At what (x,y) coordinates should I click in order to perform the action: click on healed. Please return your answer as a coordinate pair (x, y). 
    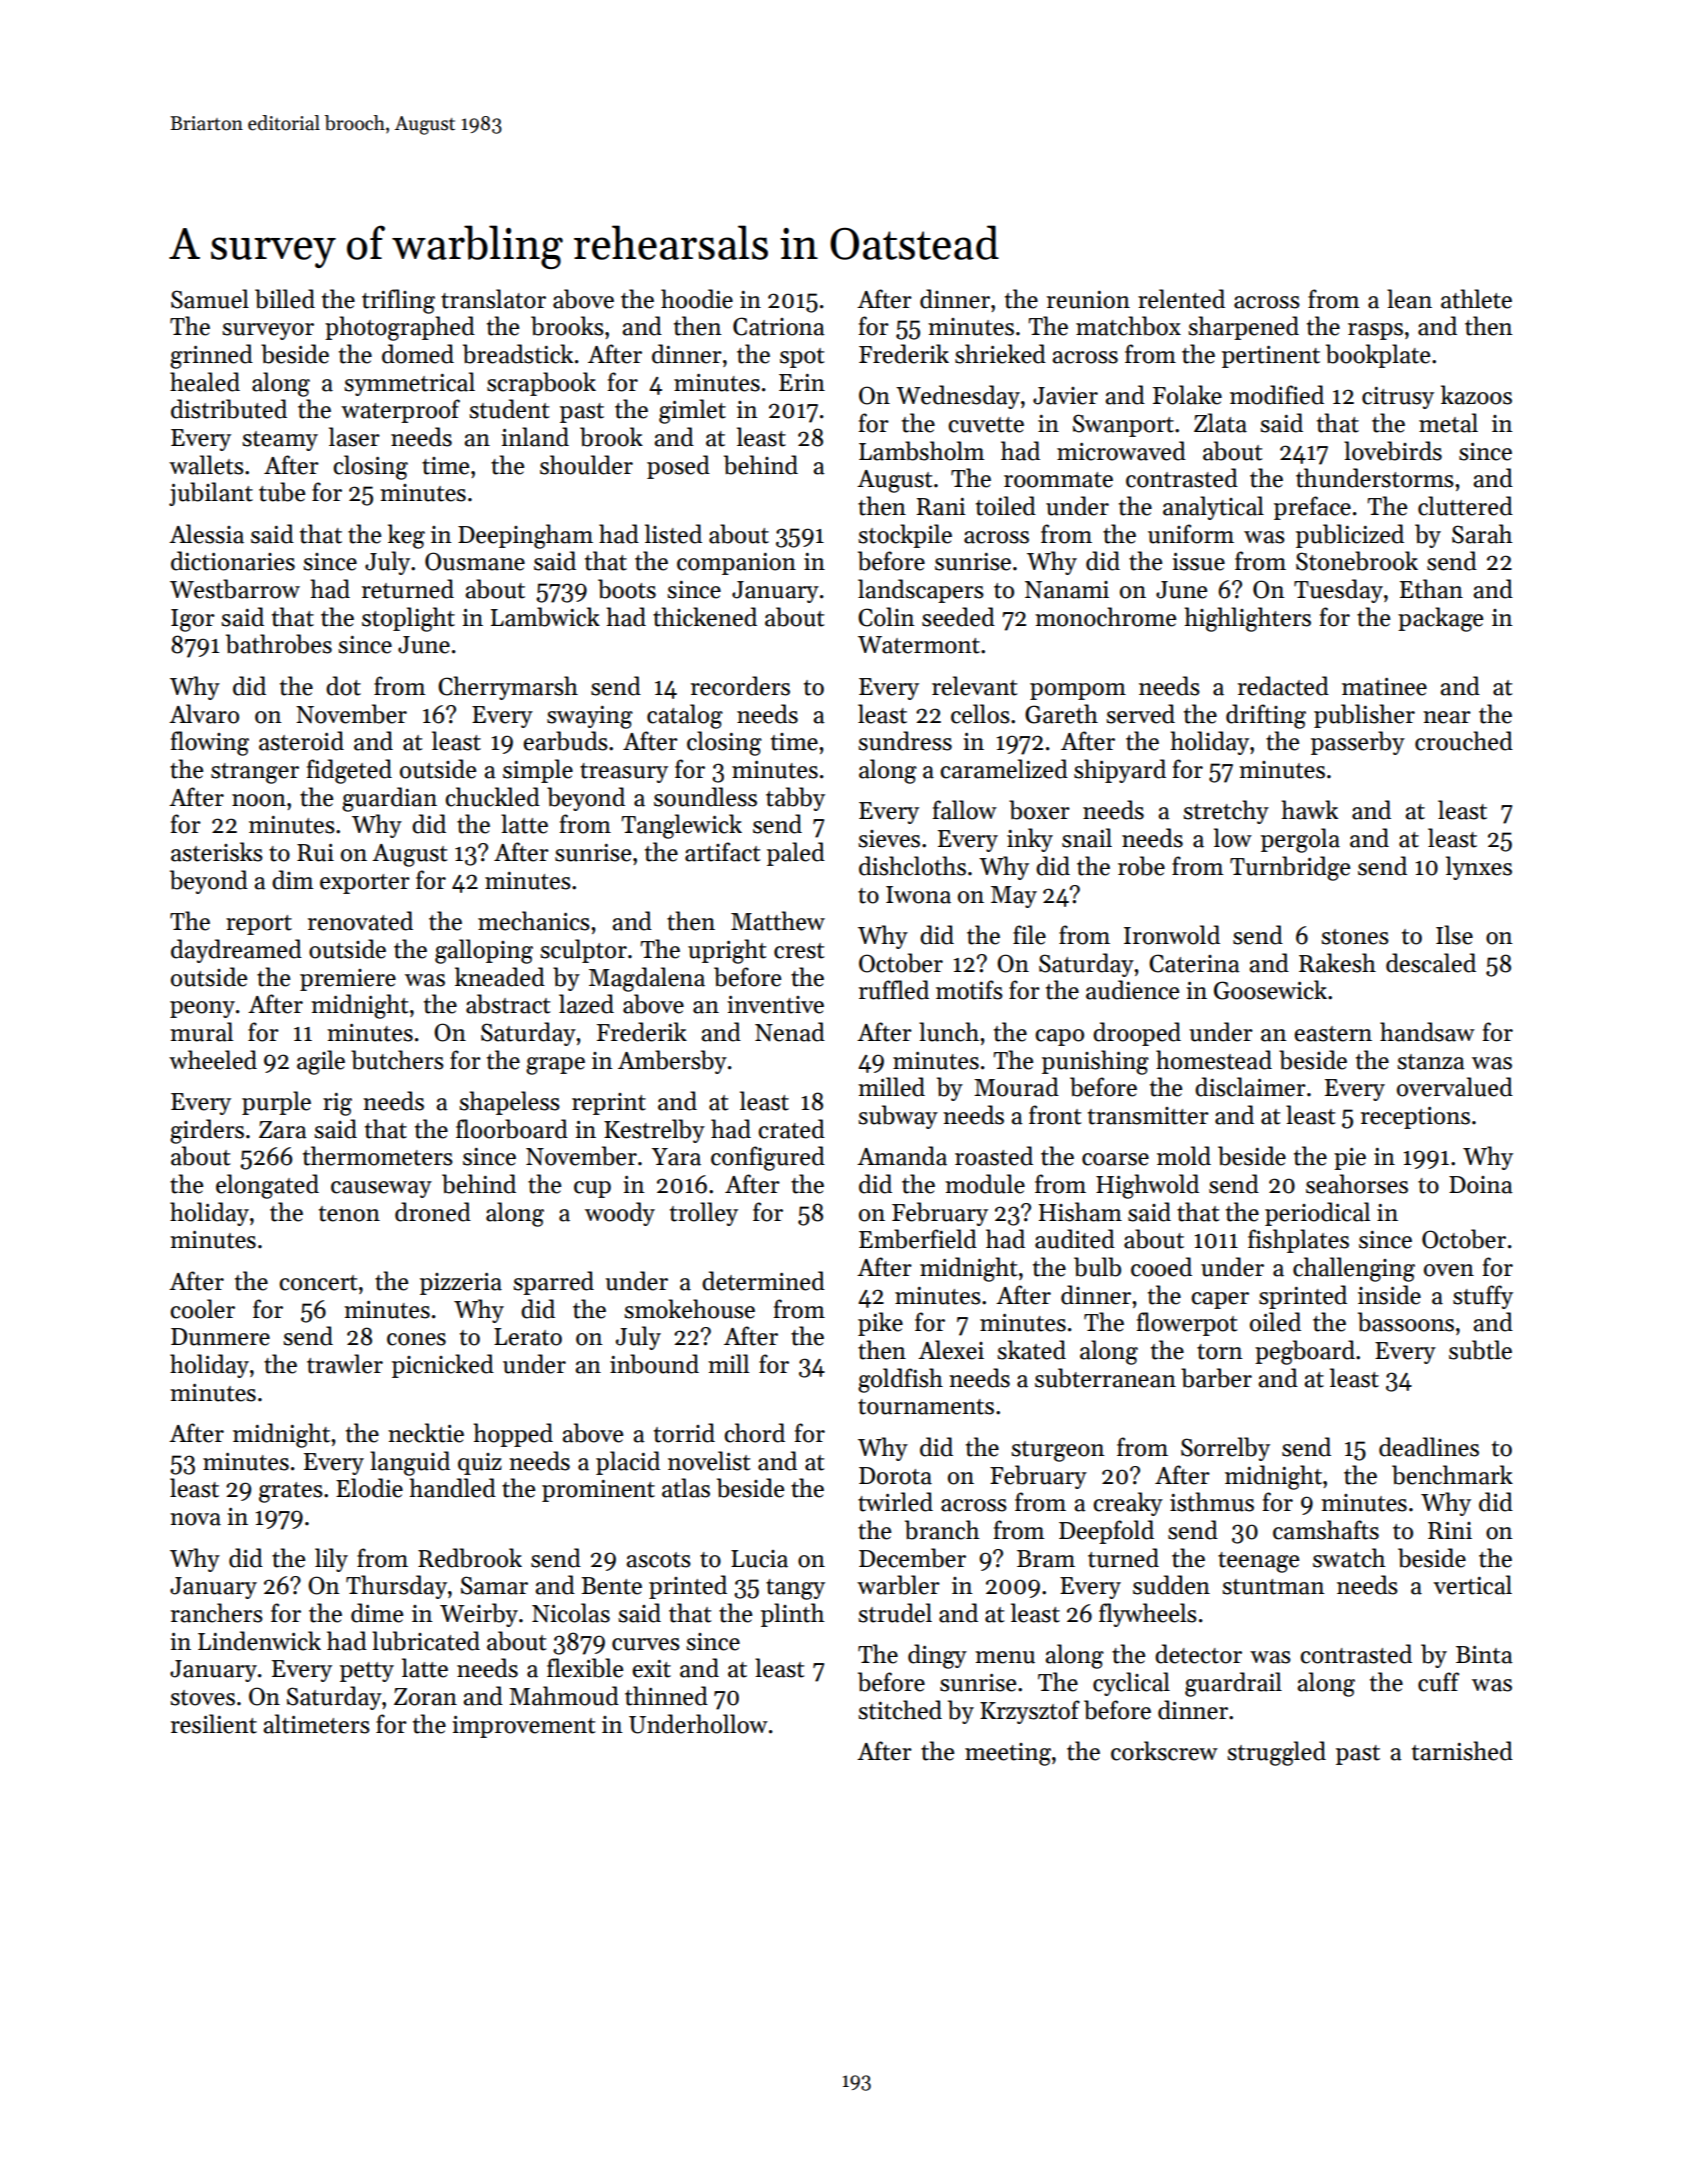
    Looking at the image, I should click on (205, 382).
